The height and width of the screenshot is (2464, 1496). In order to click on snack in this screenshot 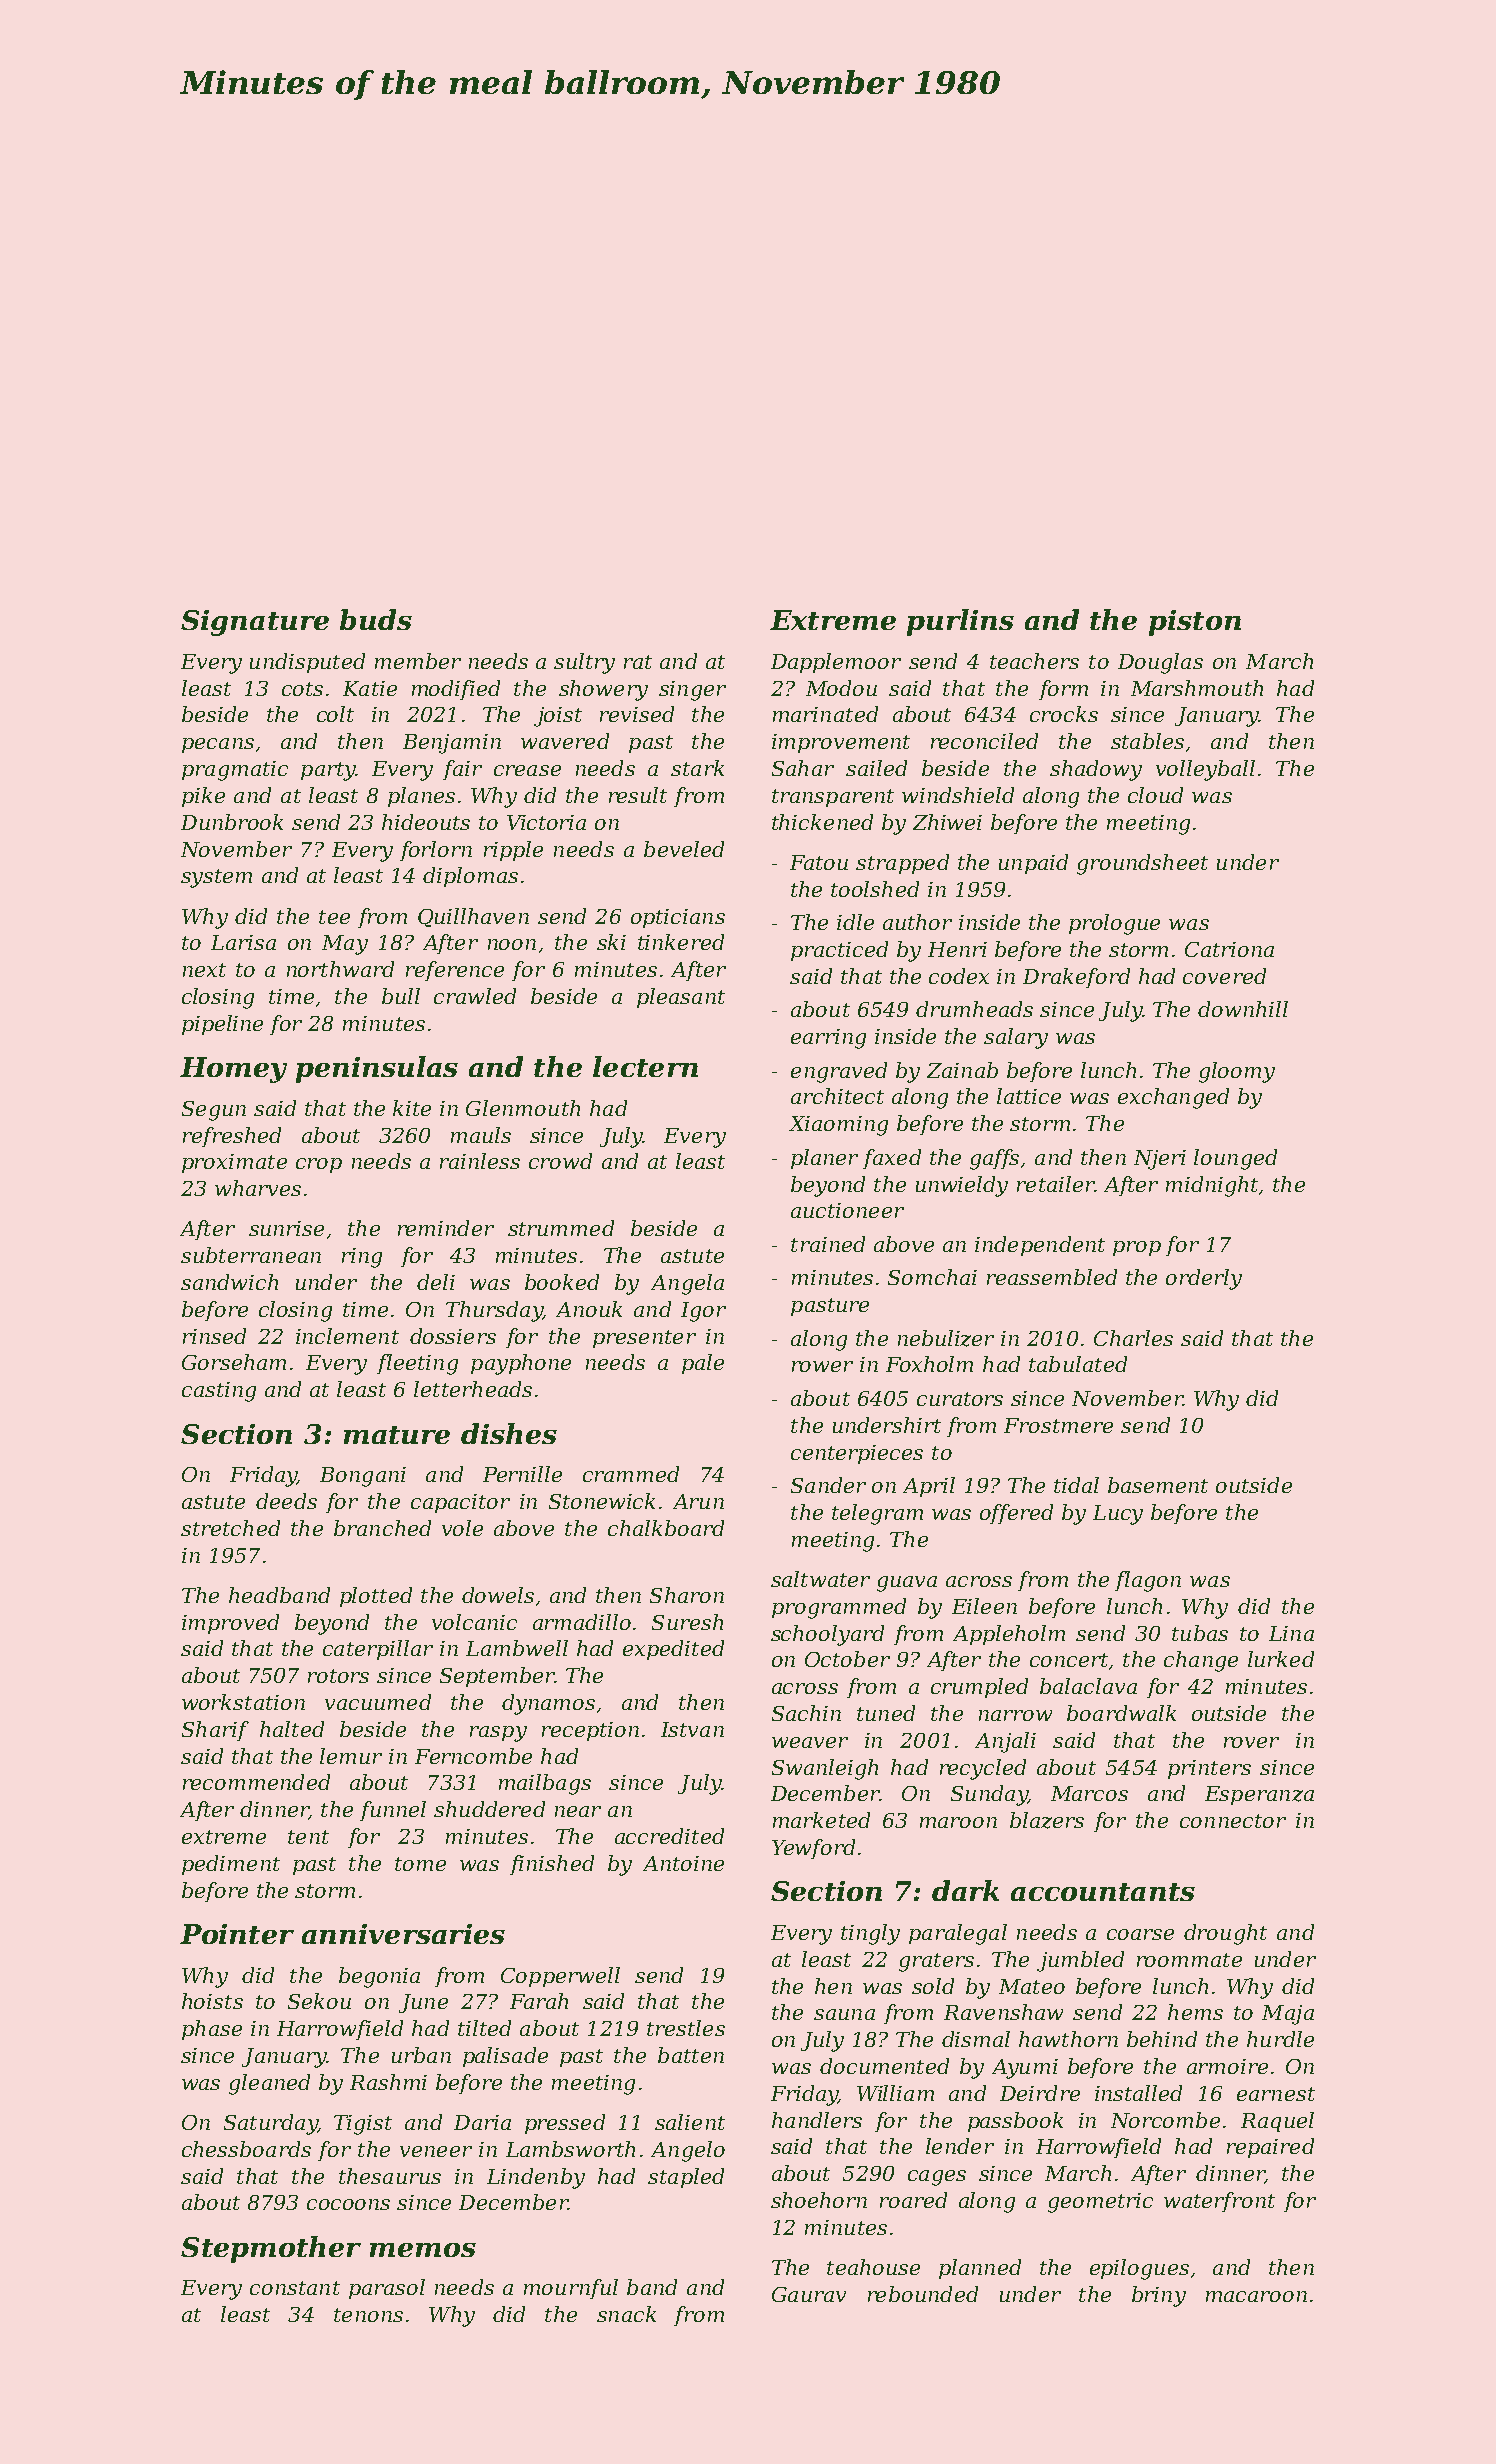, I will do `click(626, 2314)`.
